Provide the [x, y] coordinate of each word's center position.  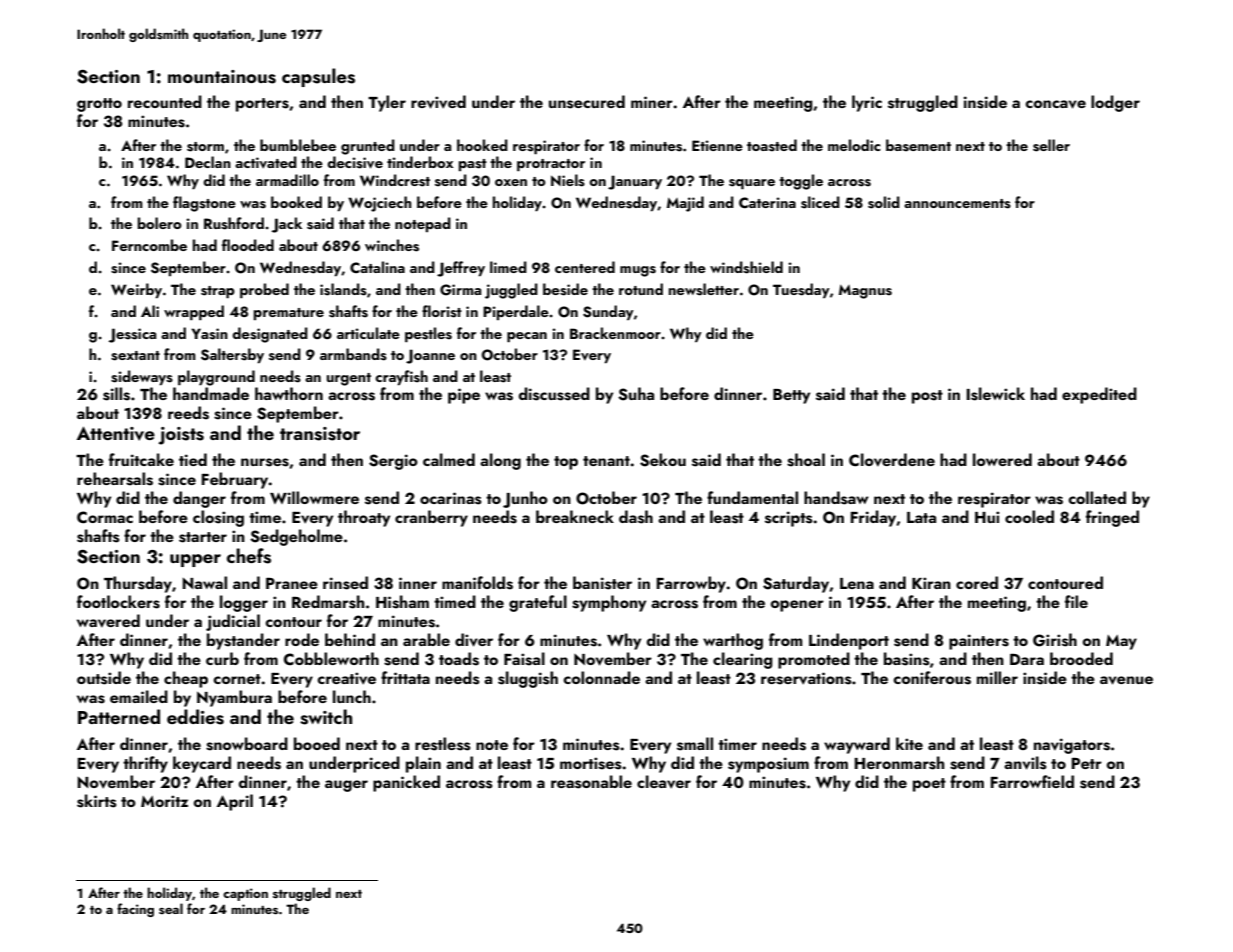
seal [171, 908]
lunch [352, 696]
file [1076, 601]
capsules [318, 77]
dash [636, 517]
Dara [1027, 659]
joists [181, 436]
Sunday [608, 312]
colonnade [601, 677]
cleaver [664, 782]
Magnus [865, 292]
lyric [867, 103]
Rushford [234, 223]
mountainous [222, 77]
